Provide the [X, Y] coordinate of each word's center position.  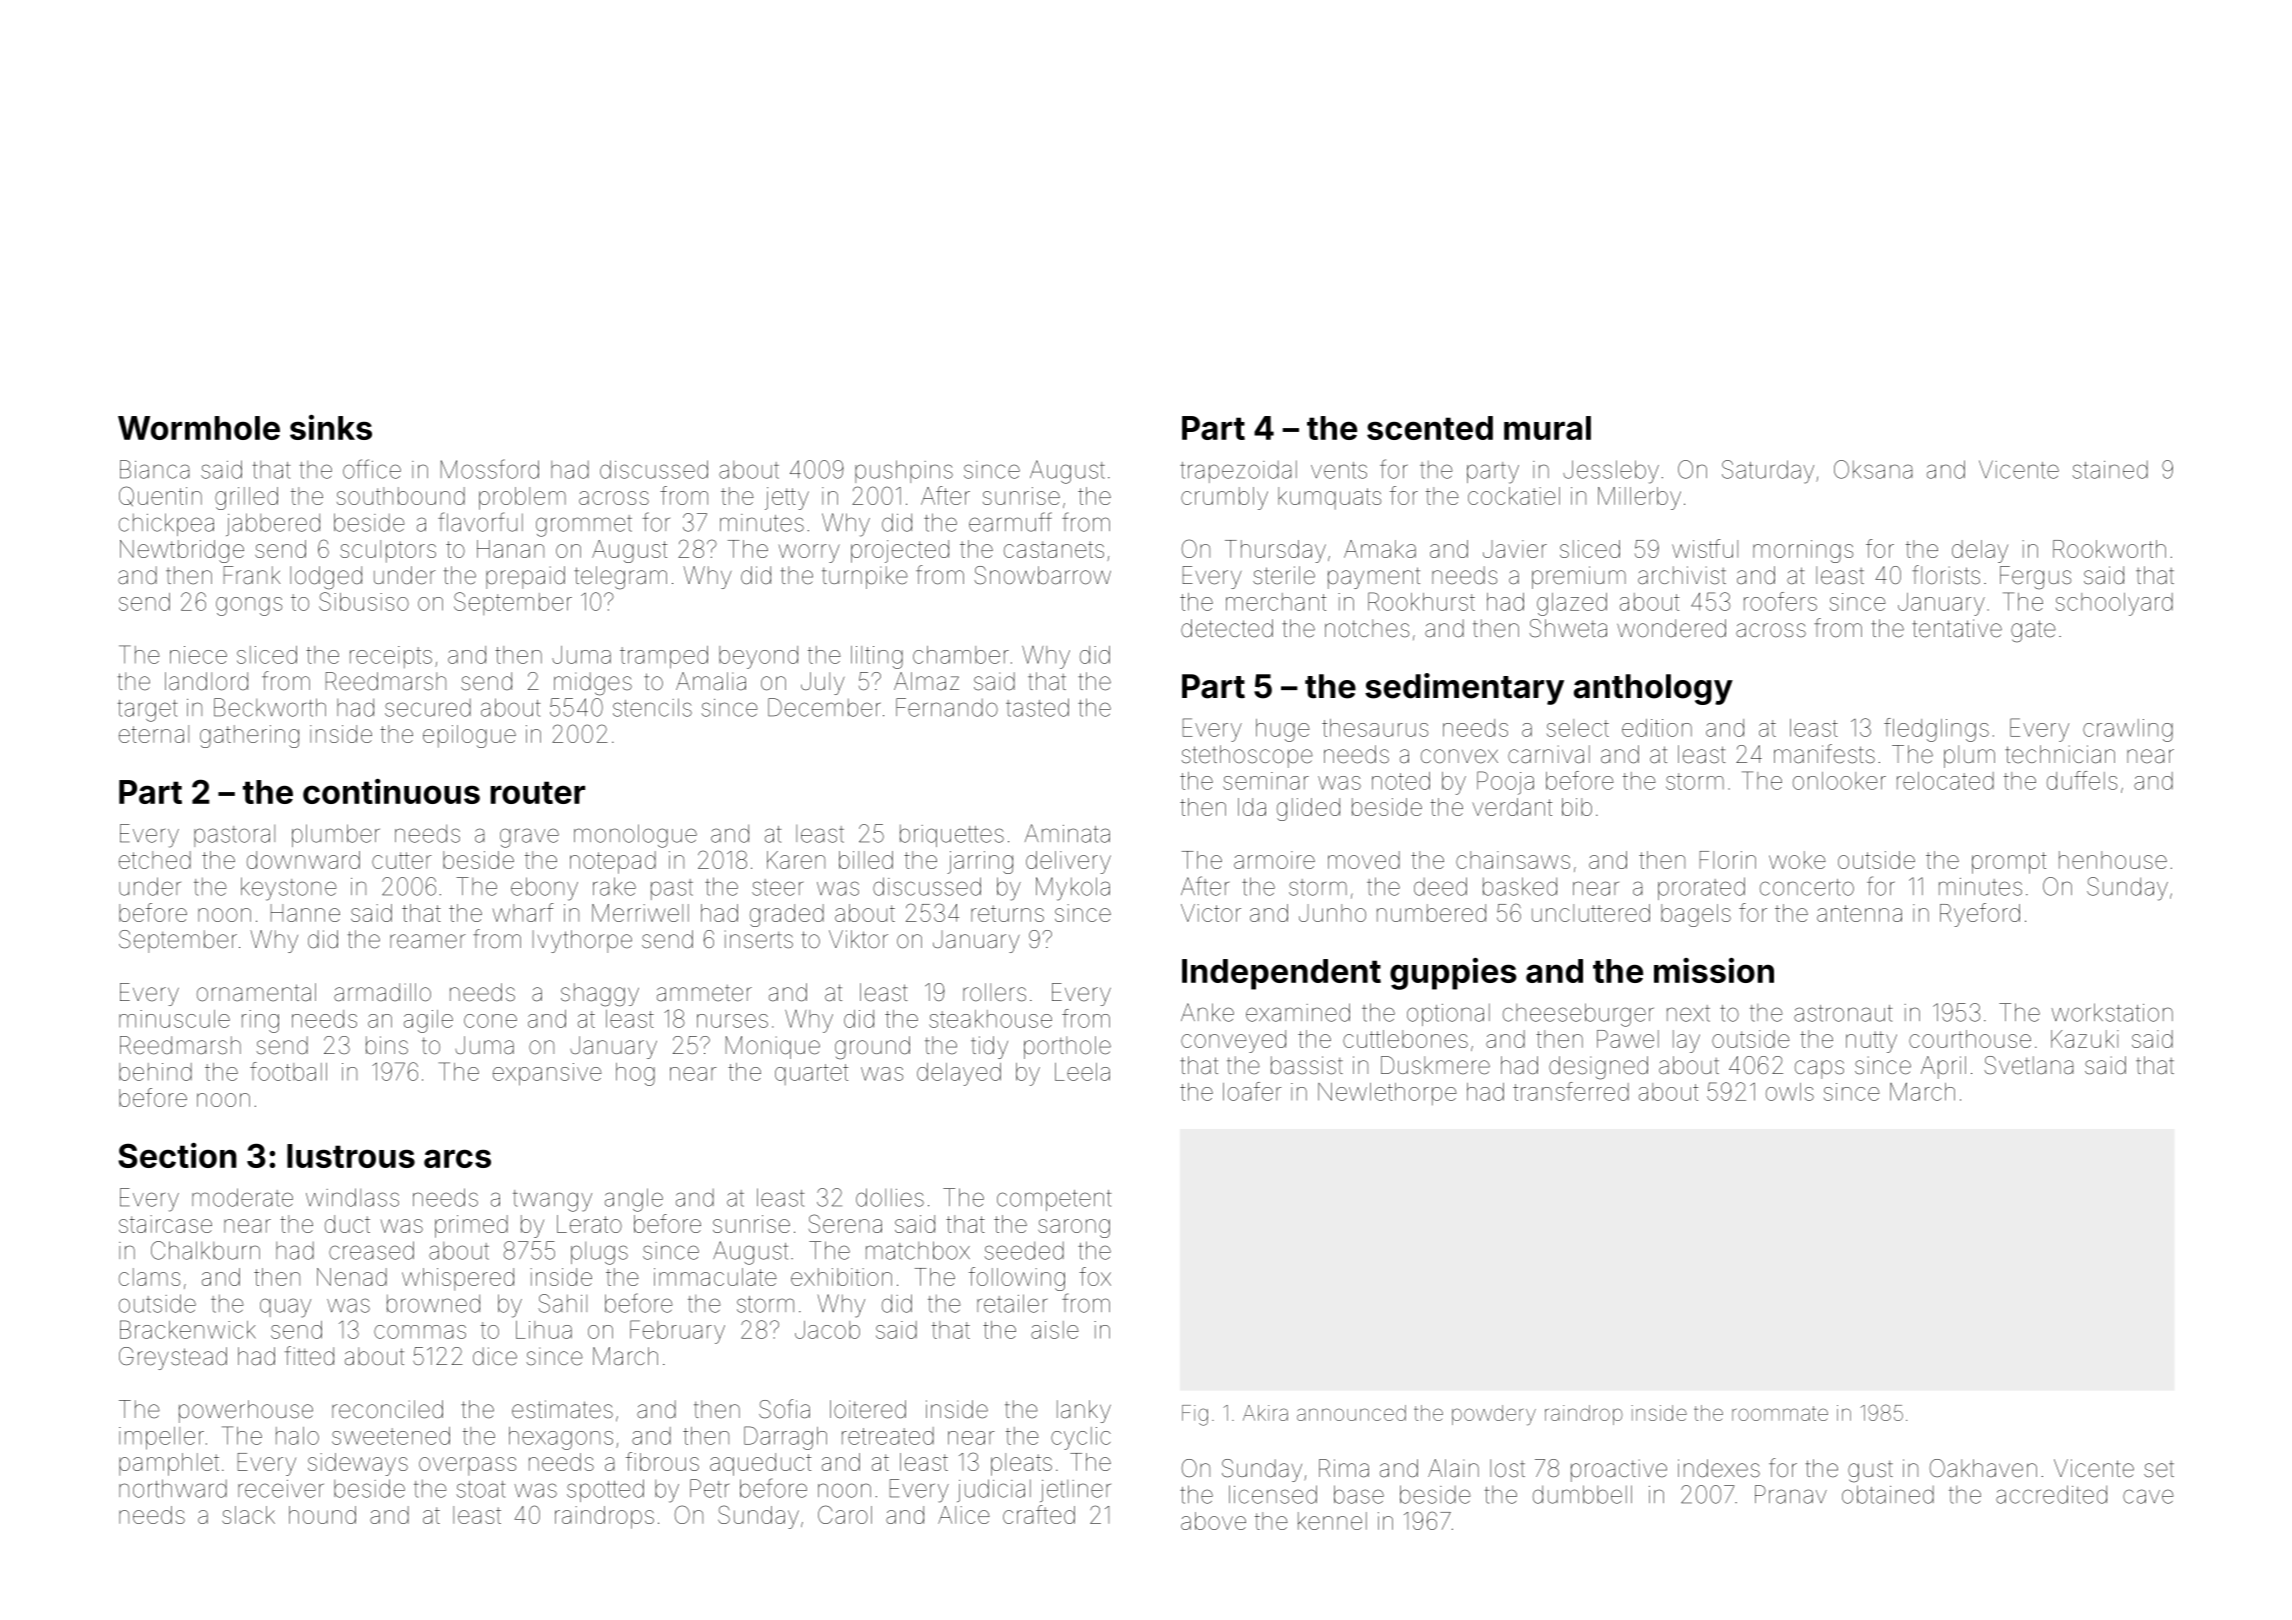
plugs [599, 1253]
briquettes [952, 836]
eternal [154, 734]
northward [173, 1488]
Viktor [858, 939]
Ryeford [1980, 915]
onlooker [1839, 781]
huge [1283, 730]
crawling [2128, 730]
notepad [613, 862]
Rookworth [2109, 549]
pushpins [904, 471]
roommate [1780, 1413]
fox [1095, 1276]
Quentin [160, 496]
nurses [732, 1021]
